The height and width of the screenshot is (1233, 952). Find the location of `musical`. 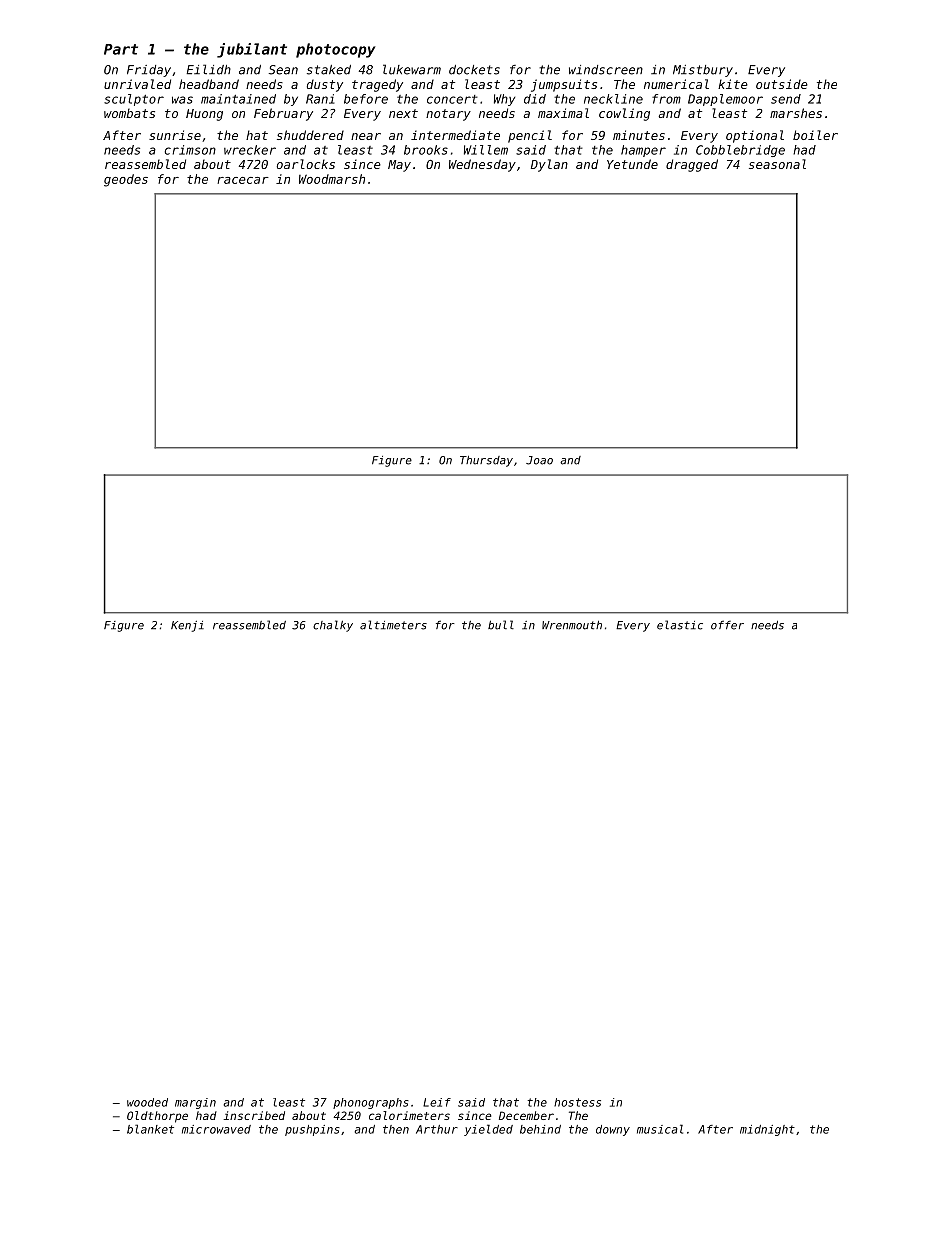

musical is located at coordinates (660, 1129).
